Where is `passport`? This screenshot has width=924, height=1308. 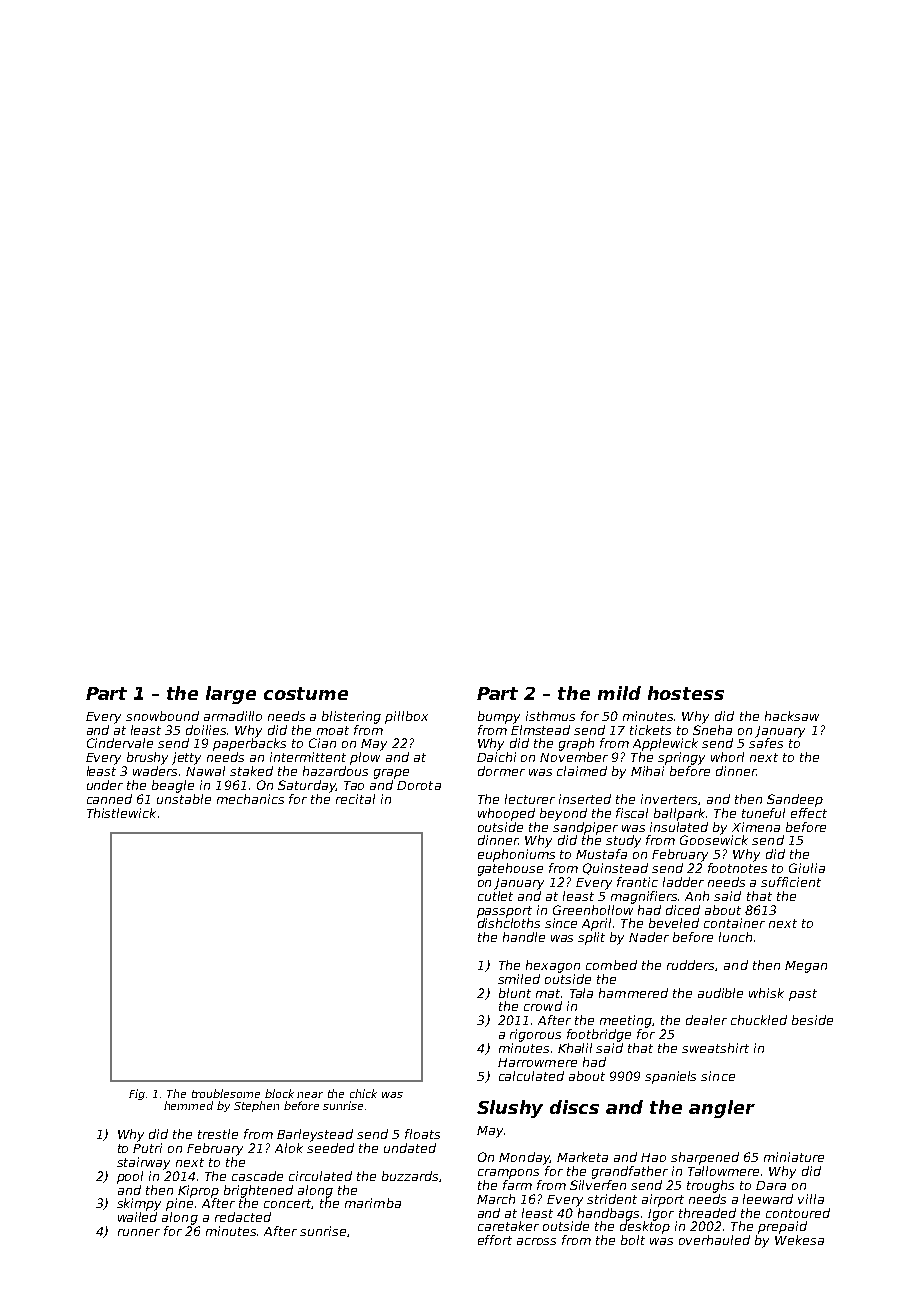
passport is located at coordinates (504, 912).
